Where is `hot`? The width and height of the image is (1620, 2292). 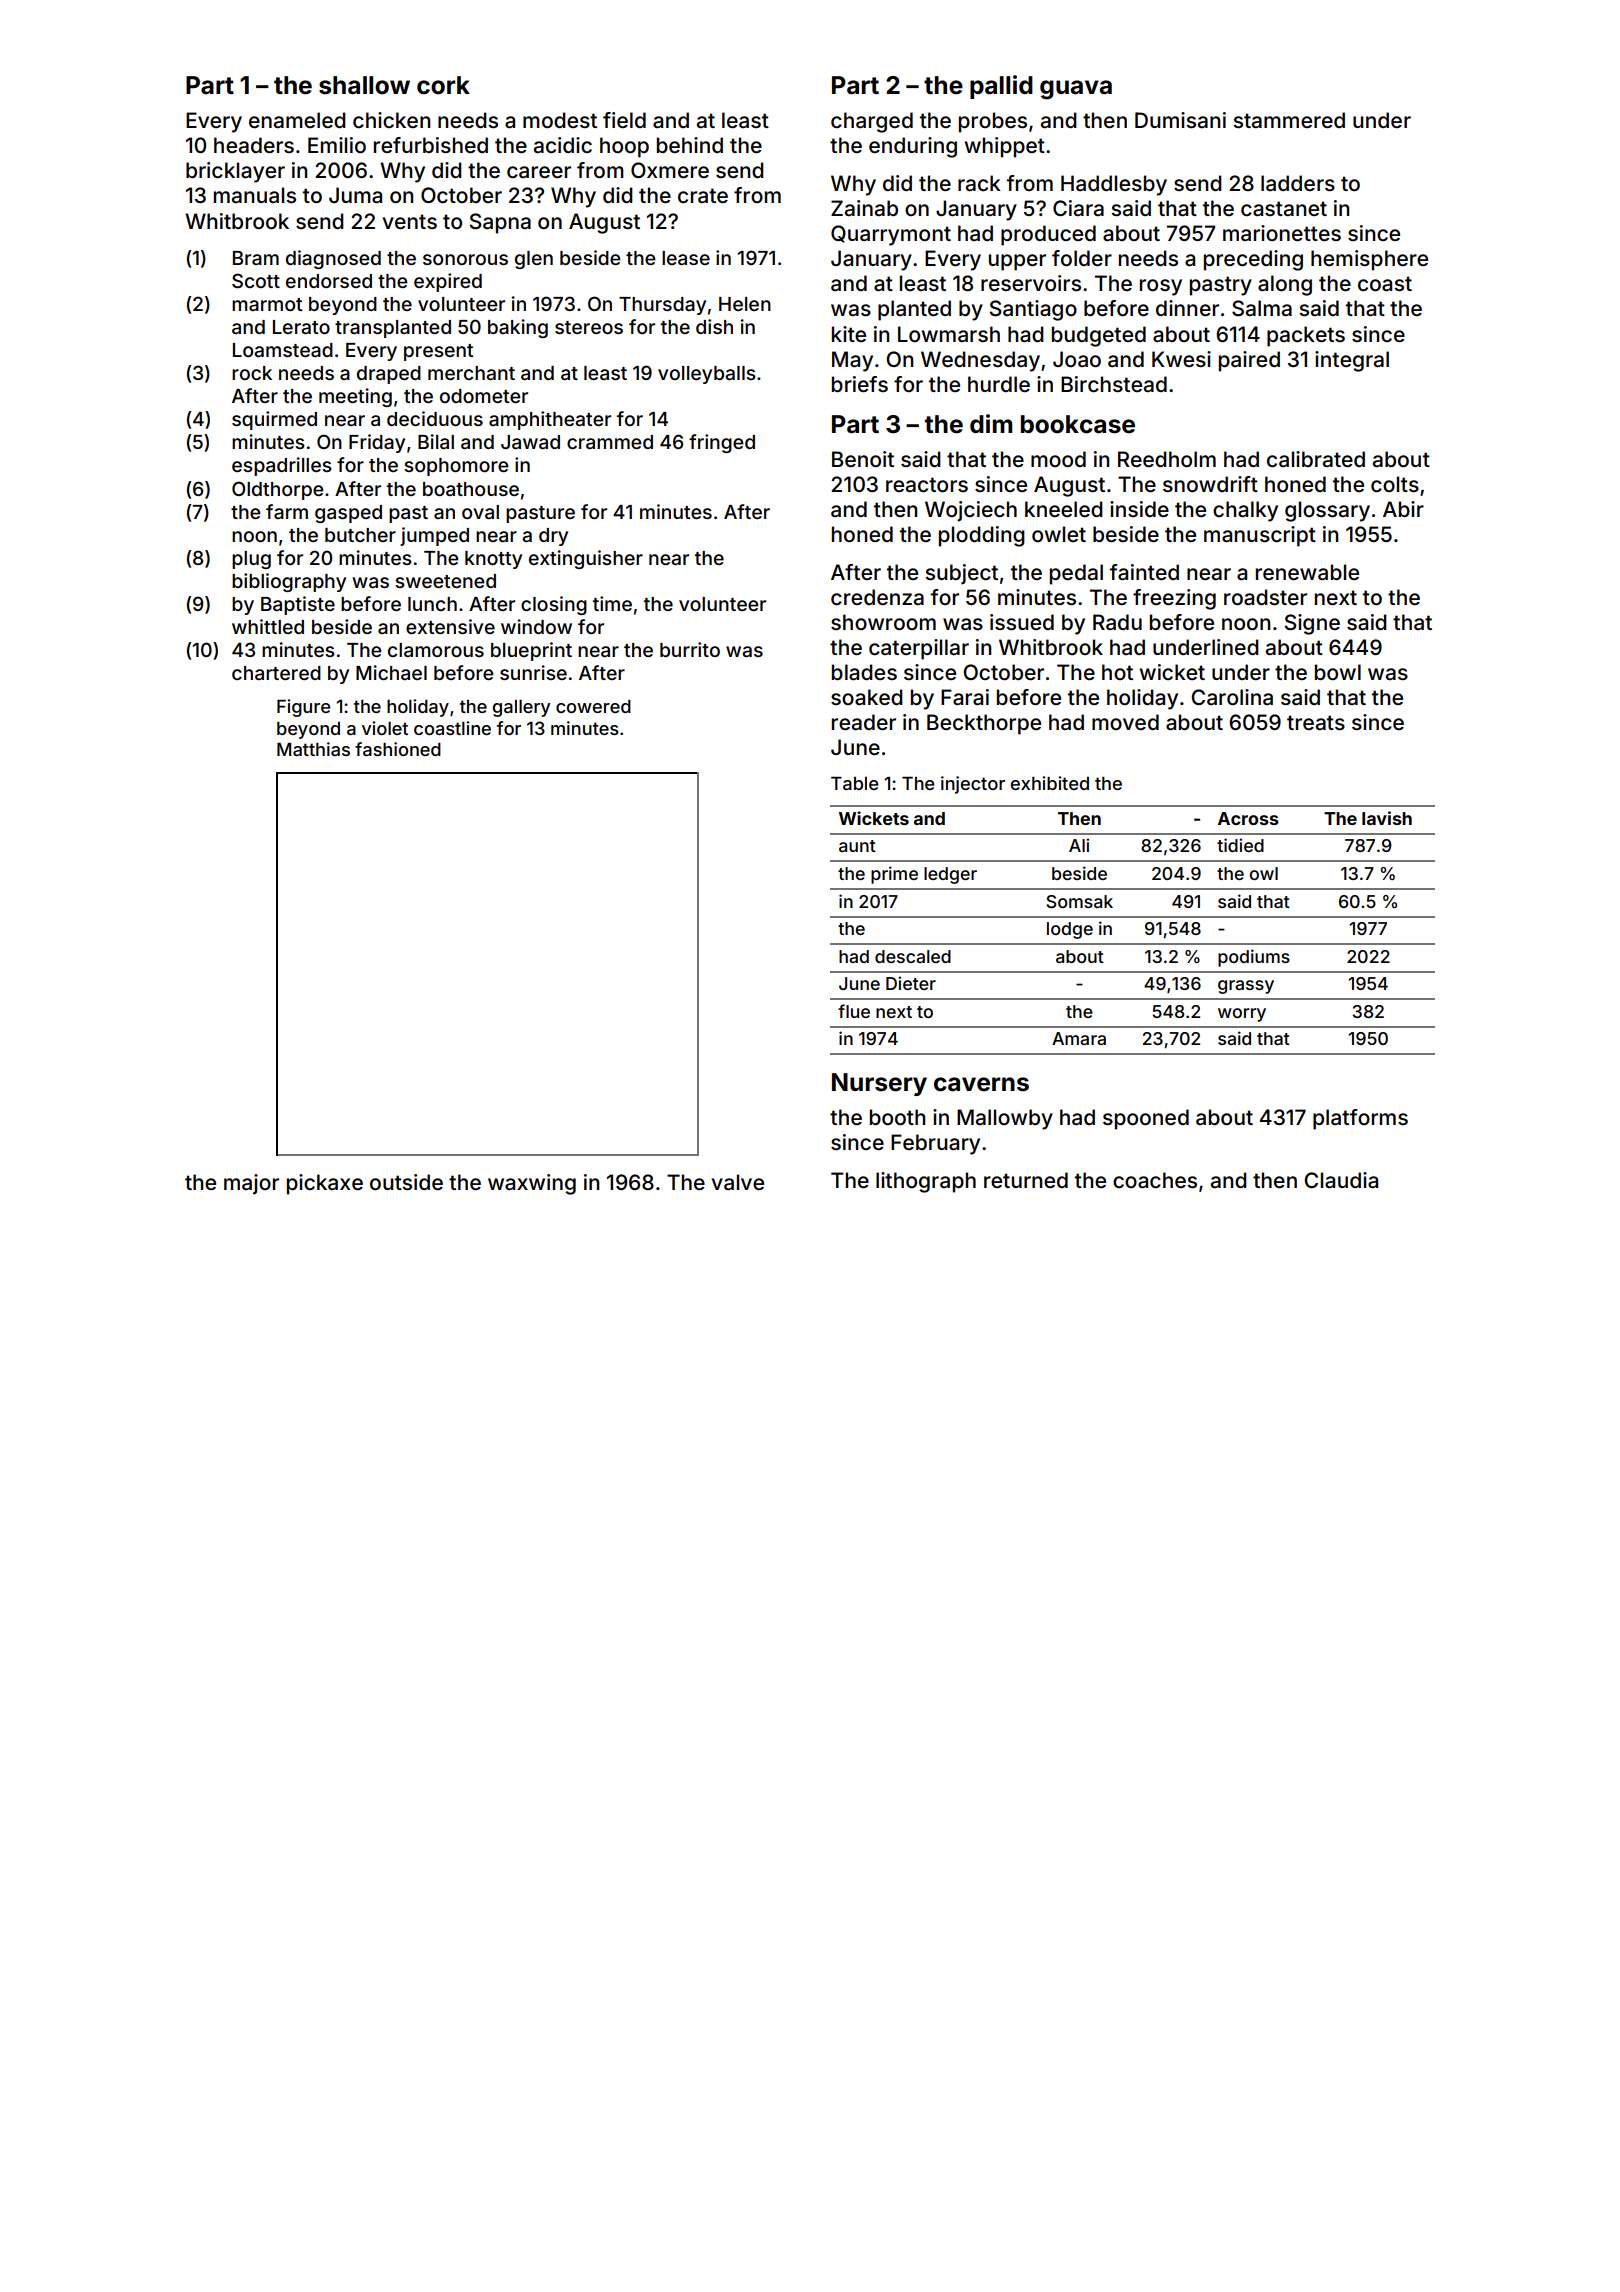 hot is located at coordinates (1117, 672).
